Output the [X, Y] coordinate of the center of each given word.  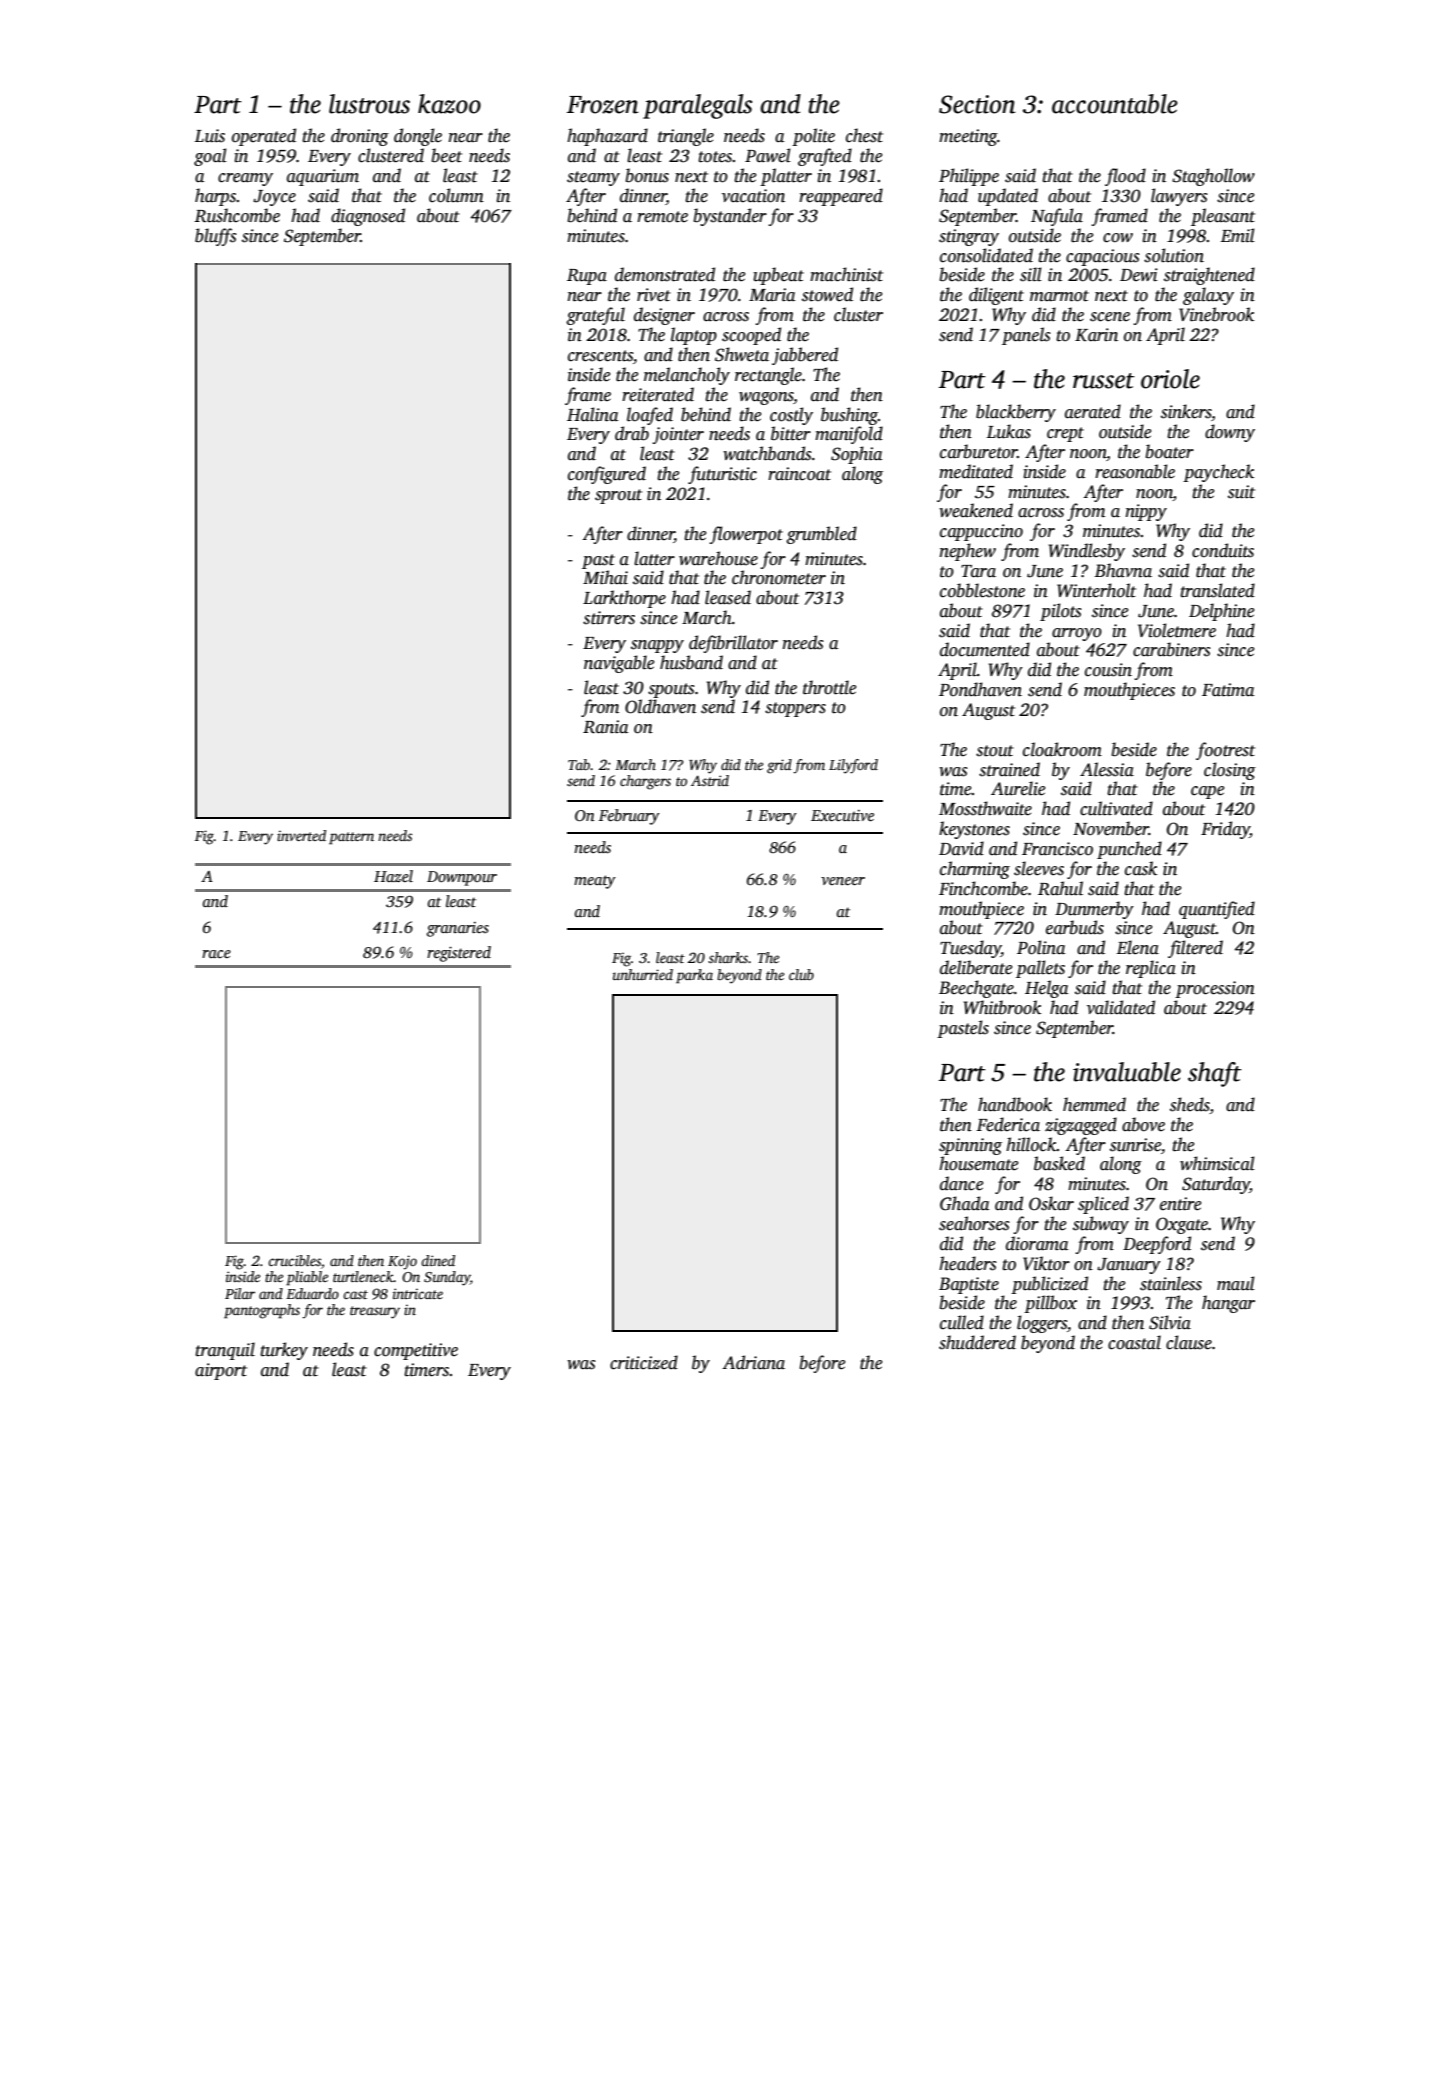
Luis [210, 136]
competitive [416, 1351]
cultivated [1116, 808]
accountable [1115, 104]
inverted [301, 835]
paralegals [697, 106]
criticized [644, 1362]
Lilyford [853, 766]
